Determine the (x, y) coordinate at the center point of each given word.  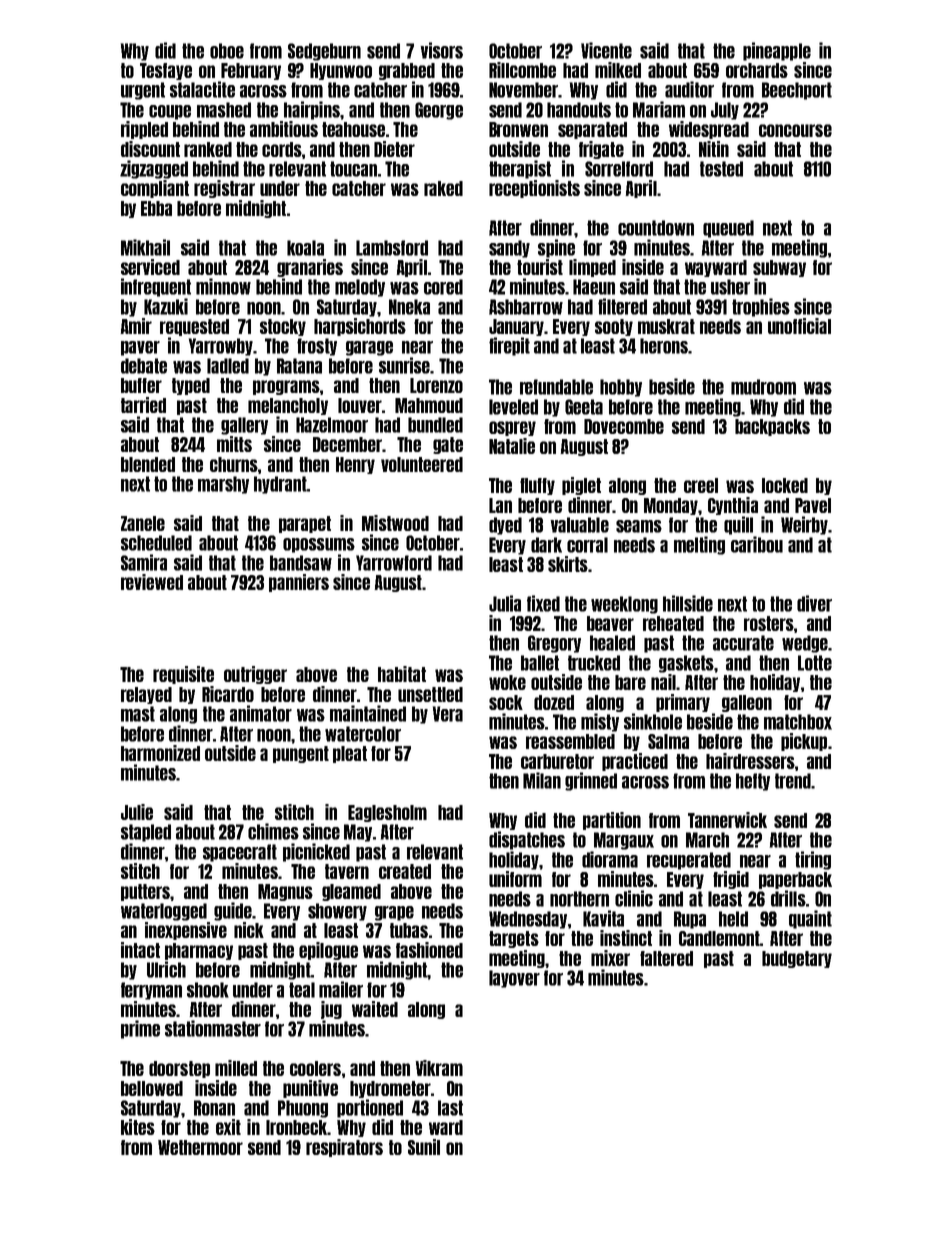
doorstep (179, 1069)
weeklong (624, 605)
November (523, 90)
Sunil (424, 1147)
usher (730, 287)
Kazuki (166, 306)
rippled (144, 130)
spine (556, 248)
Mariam (659, 109)
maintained (368, 713)
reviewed (152, 582)
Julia (505, 603)
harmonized (160, 753)
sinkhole (653, 721)
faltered (666, 958)
